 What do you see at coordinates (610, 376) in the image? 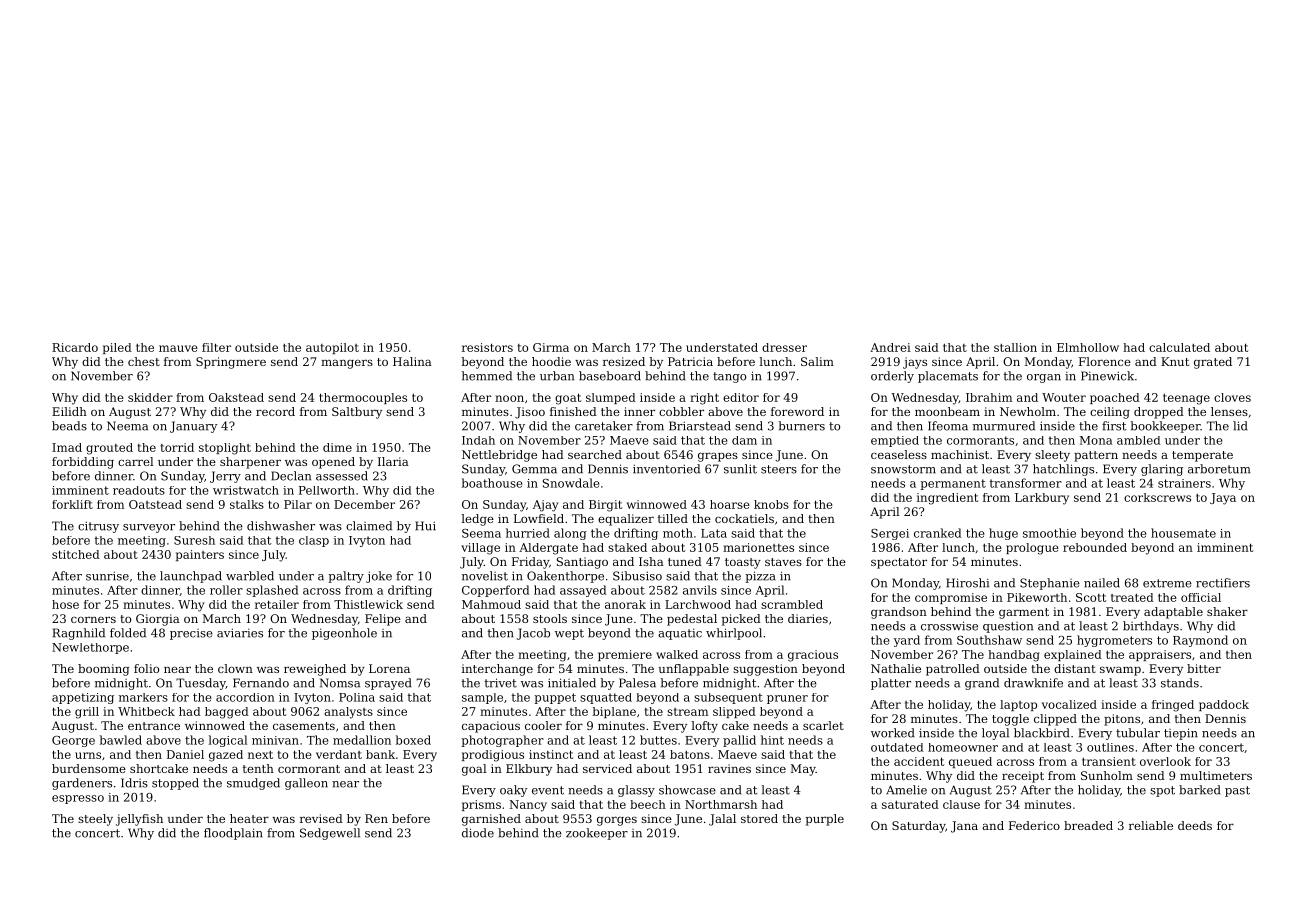
I see `baseboard` at bounding box center [610, 376].
